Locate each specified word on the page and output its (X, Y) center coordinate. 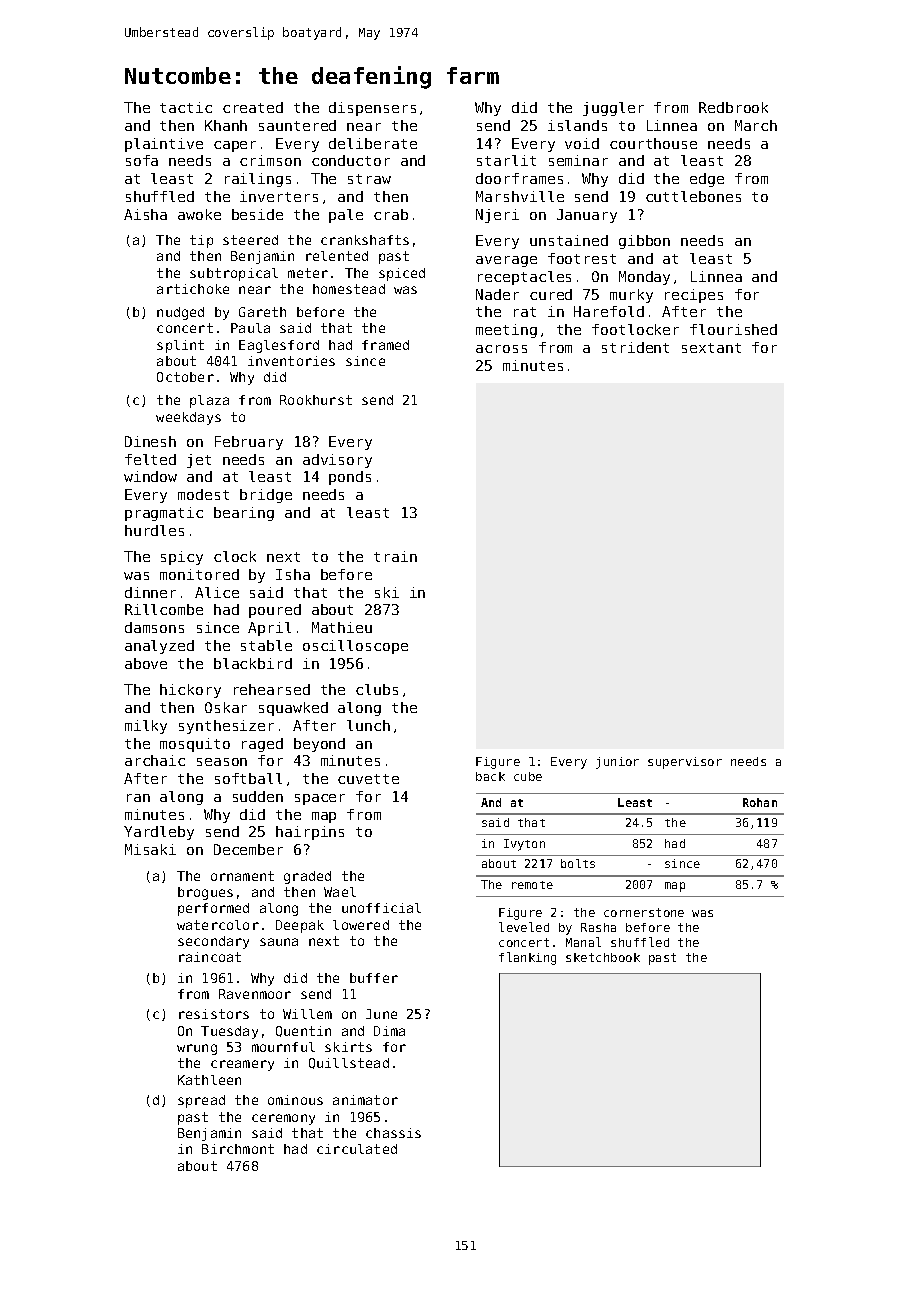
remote (532, 885)
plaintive (164, 145)
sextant (711, 348)
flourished (733, 329)
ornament (242, 876)
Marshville (520, 196)
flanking (527, 958)
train (395, 556)
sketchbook (603, 957)
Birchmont (238, 1149)
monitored (199, 574)
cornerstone (644, 912)
